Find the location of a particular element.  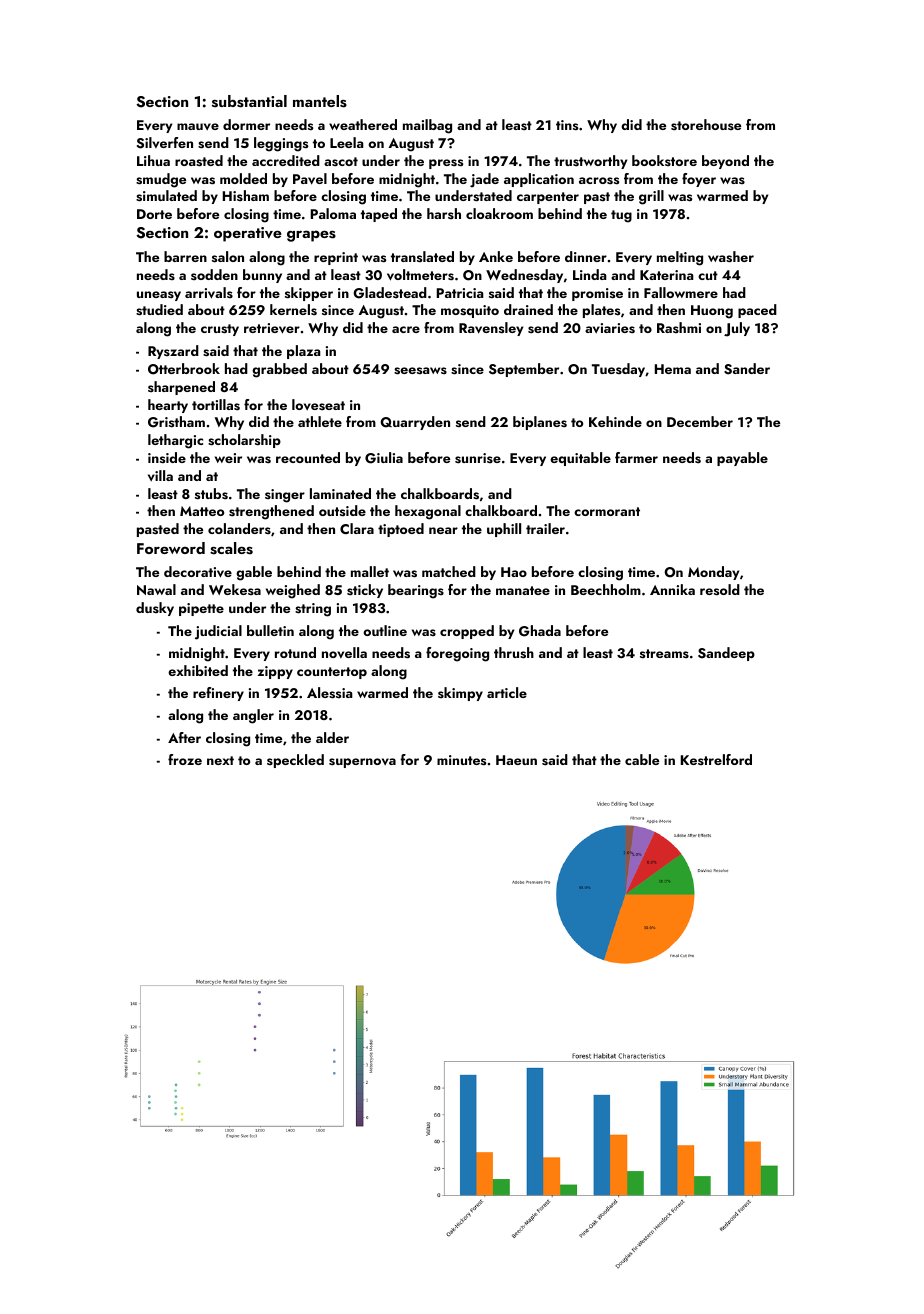

froze is located at coordinates (185, 759).
